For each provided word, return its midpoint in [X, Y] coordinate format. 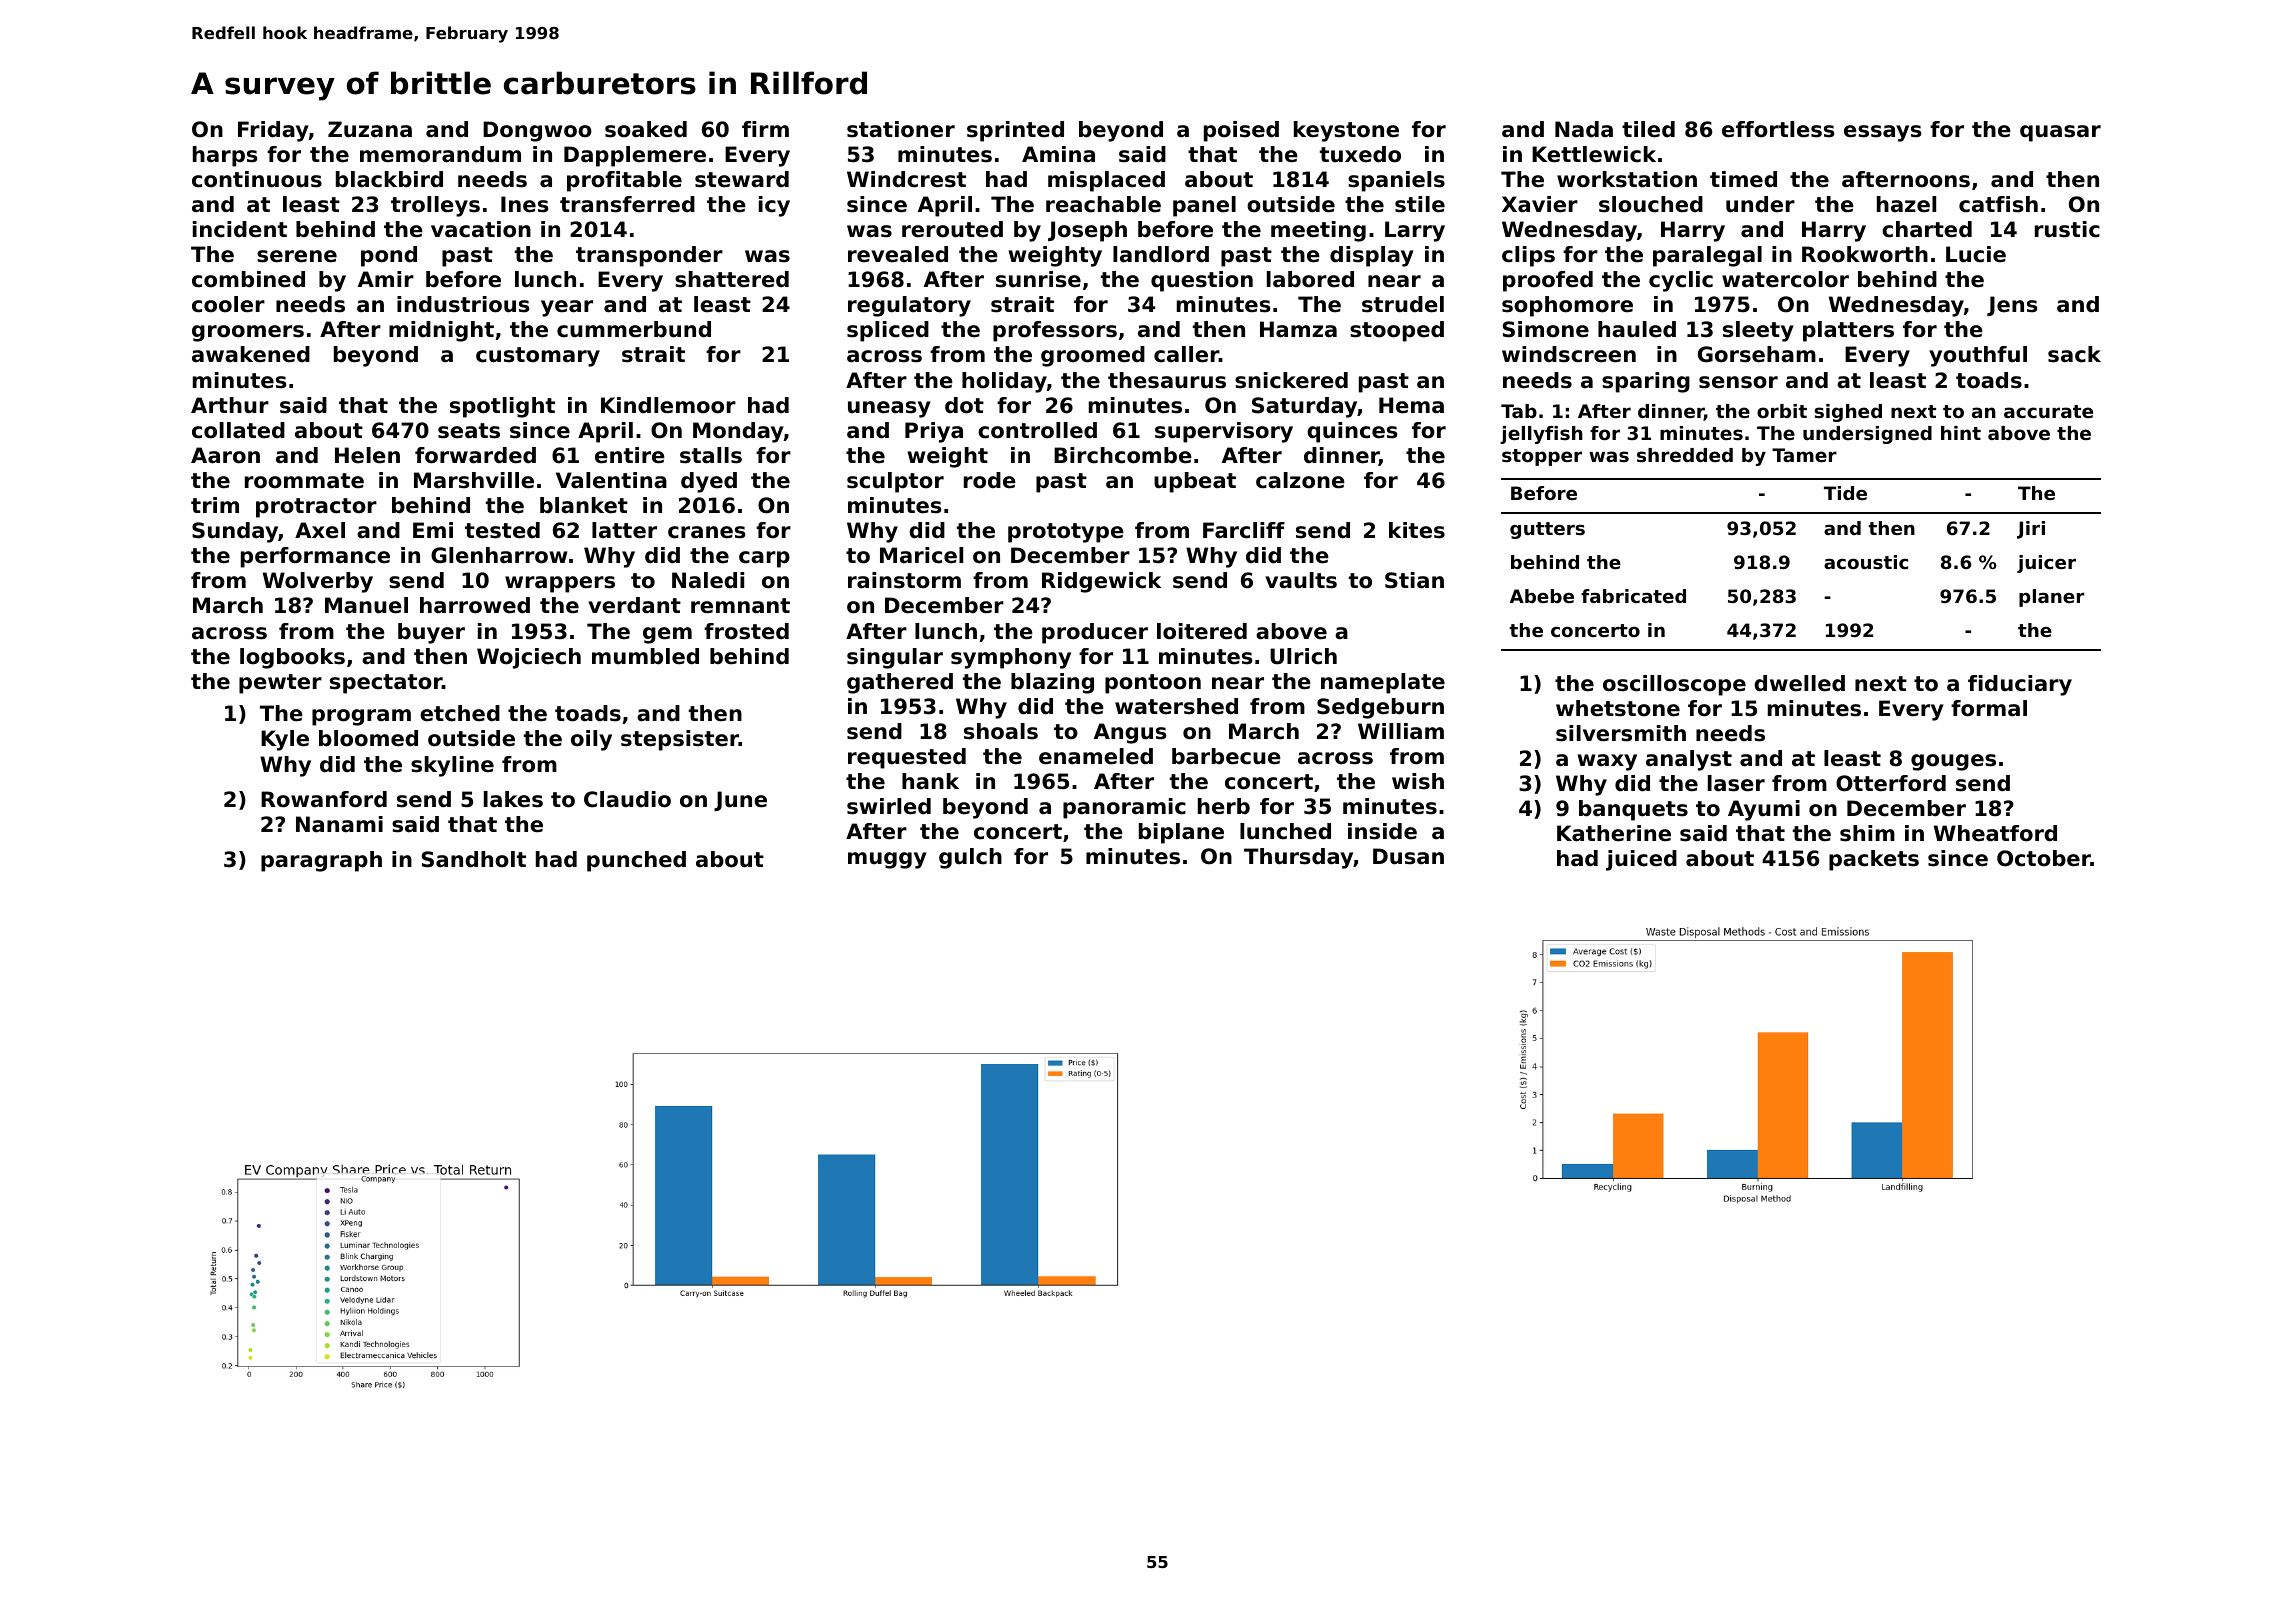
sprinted [1015, 131]
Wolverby [318, 582]
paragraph [321, 861]
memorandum [440, 154]
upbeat [1195, 482]
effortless [1778, 129]
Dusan [1408, 856]
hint [1961, 433]
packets [1874, 860]
